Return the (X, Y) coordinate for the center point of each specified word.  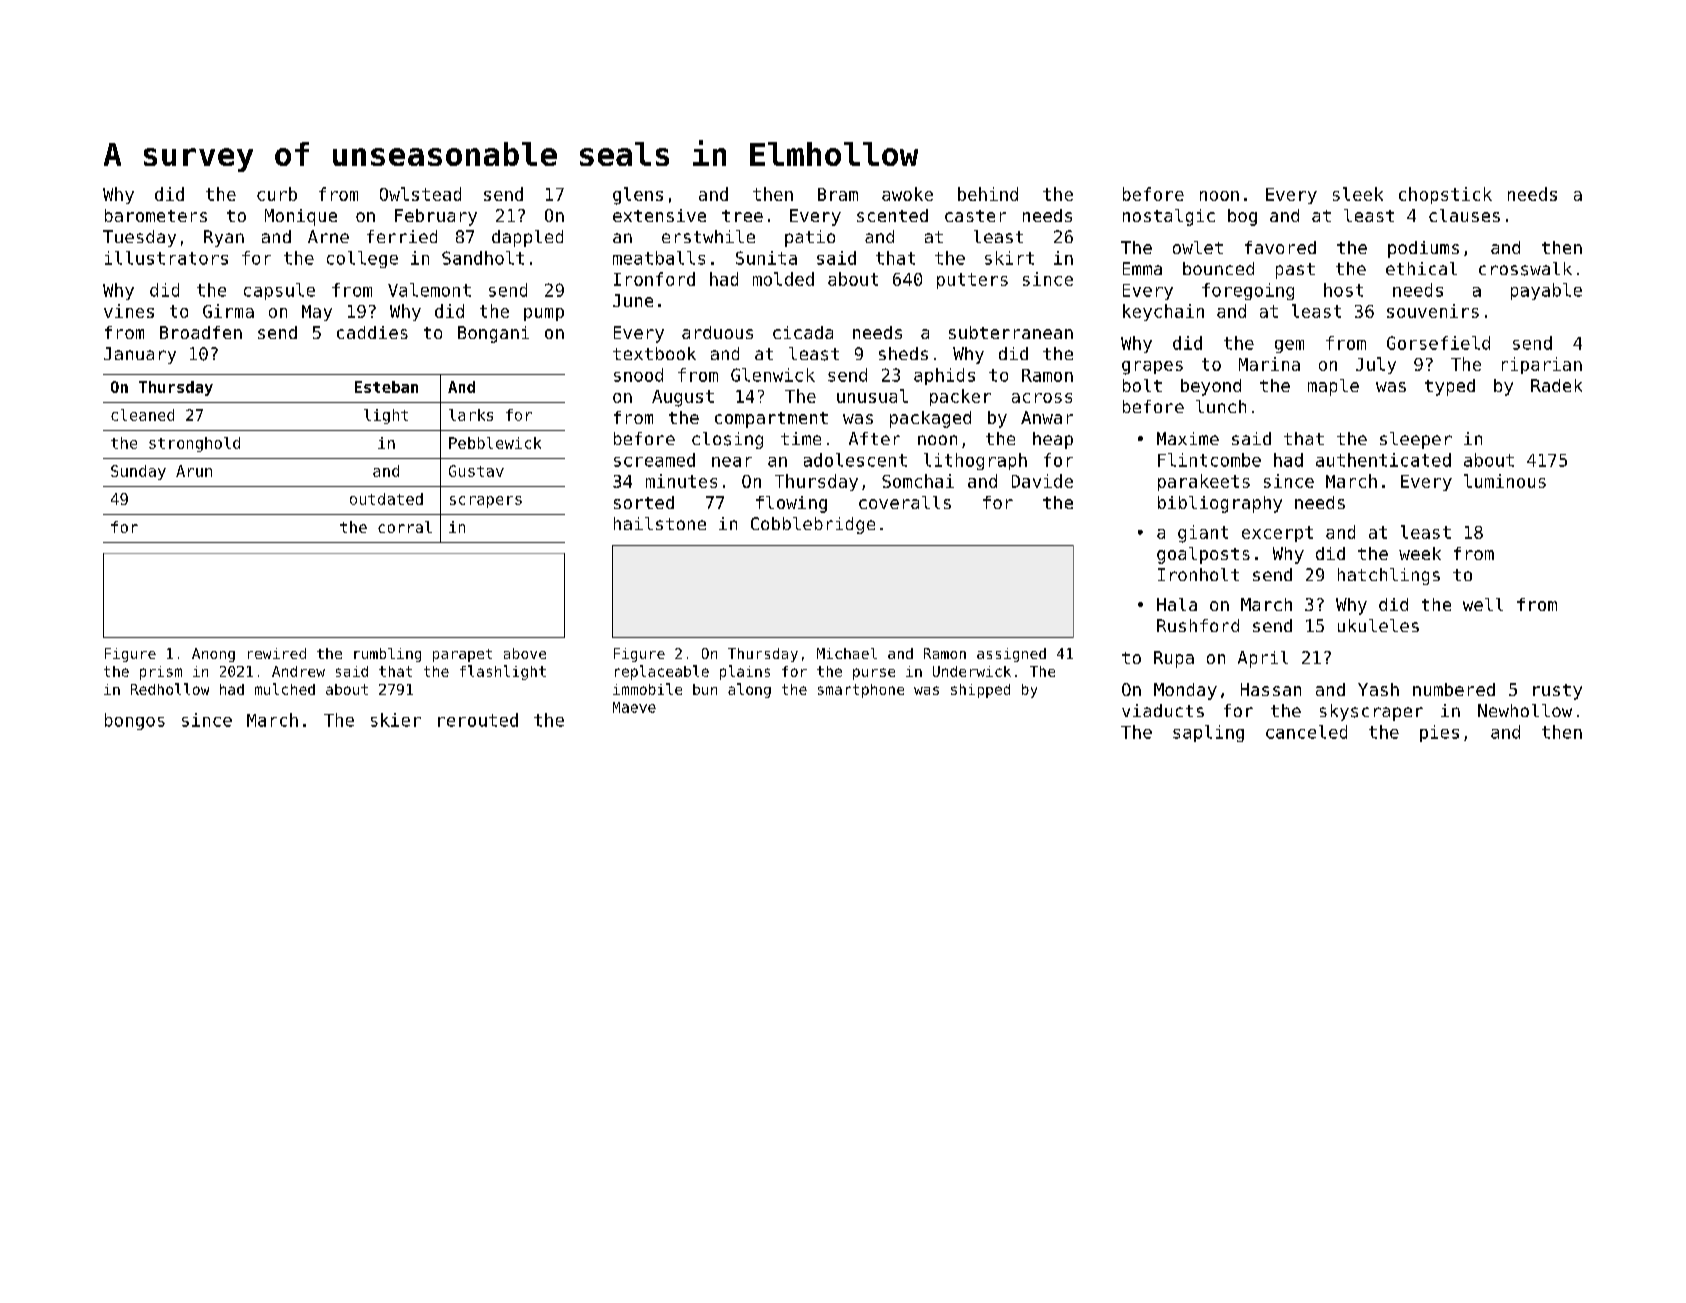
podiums (1423, 249)
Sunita (766, 258)
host (1343, 290)
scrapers (486, 502)
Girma (228, 311)
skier (396, 720)
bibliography (1220, 504)
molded (783, 279)
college (362, 259)
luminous (1505, 481)
